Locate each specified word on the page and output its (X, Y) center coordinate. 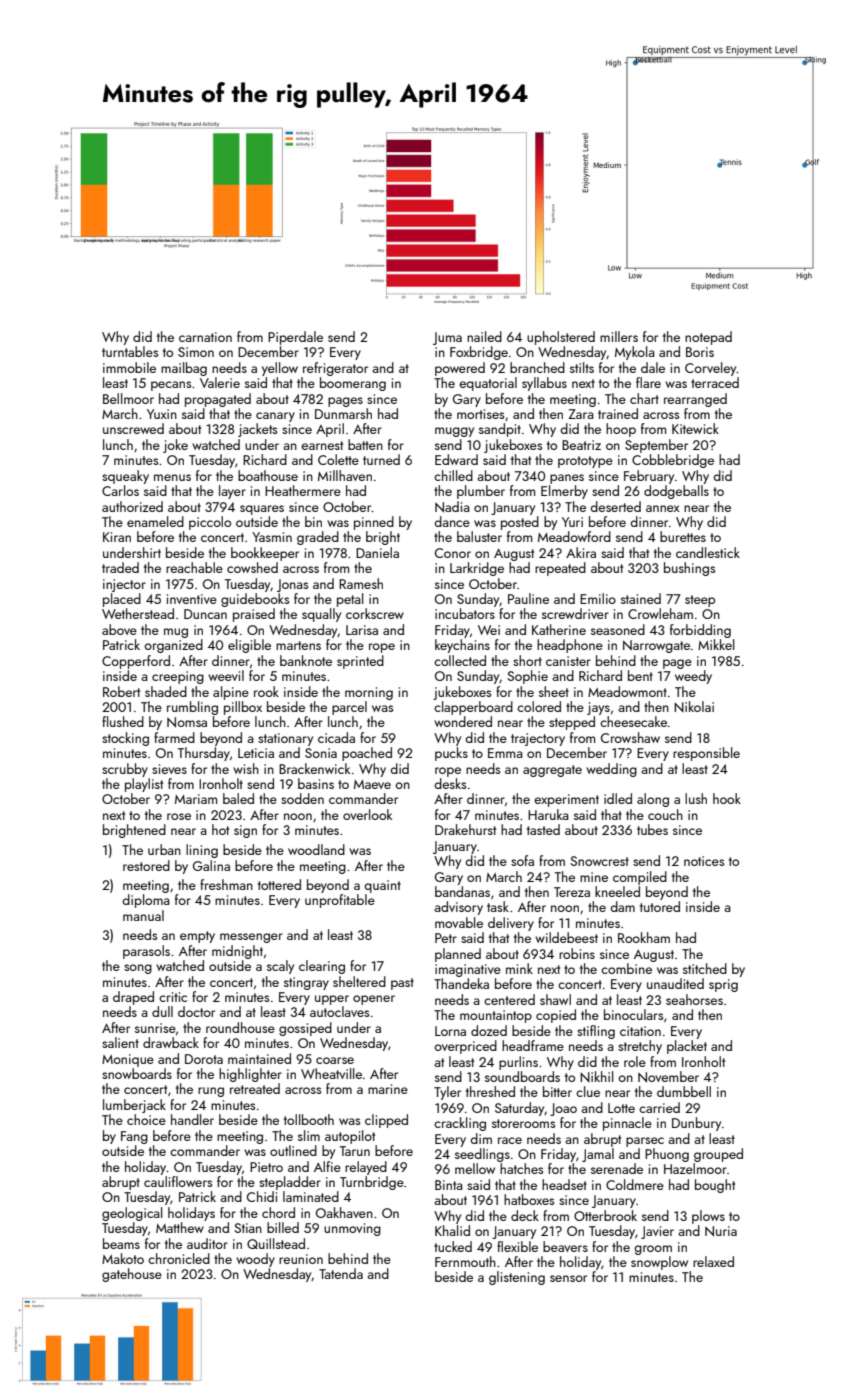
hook (727, 798)
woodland (316, 849)
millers (619, 336)
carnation (205, 337)
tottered (279, 884)
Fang (134, 1137)
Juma (447, 338)
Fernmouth (465, 1261)
